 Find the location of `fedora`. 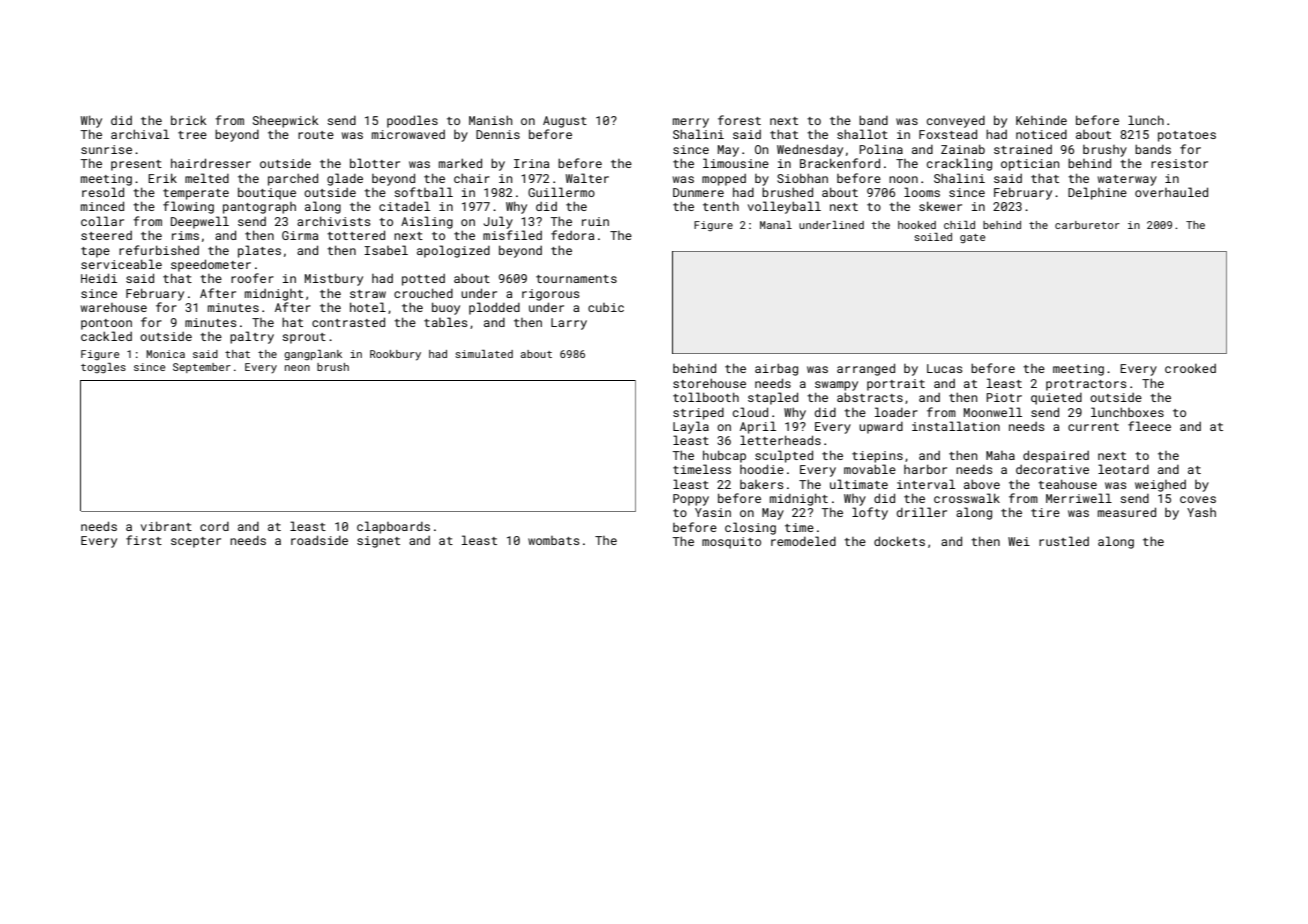

fedora is located at coordinates (572, 235).
